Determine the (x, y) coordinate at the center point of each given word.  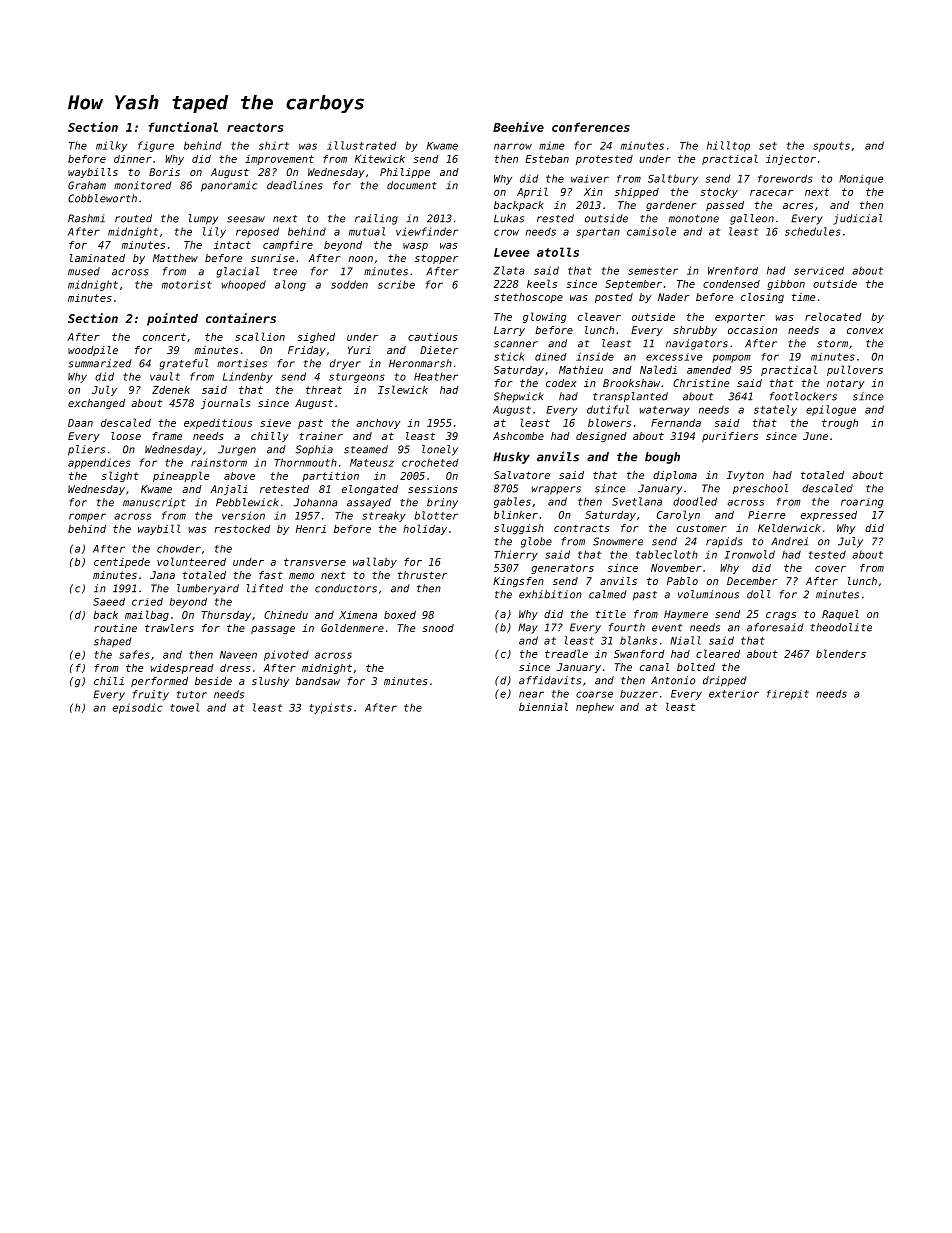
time (803, 297)
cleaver (599, 316)
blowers (609, 422)
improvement (279, 160)
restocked (243, 529)
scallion (260, 336)
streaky (384, 516)
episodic (137, 708)
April (532, 192)
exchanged (96, 404)
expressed (829, 516)
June (815, 436)
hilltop (728, 146)
